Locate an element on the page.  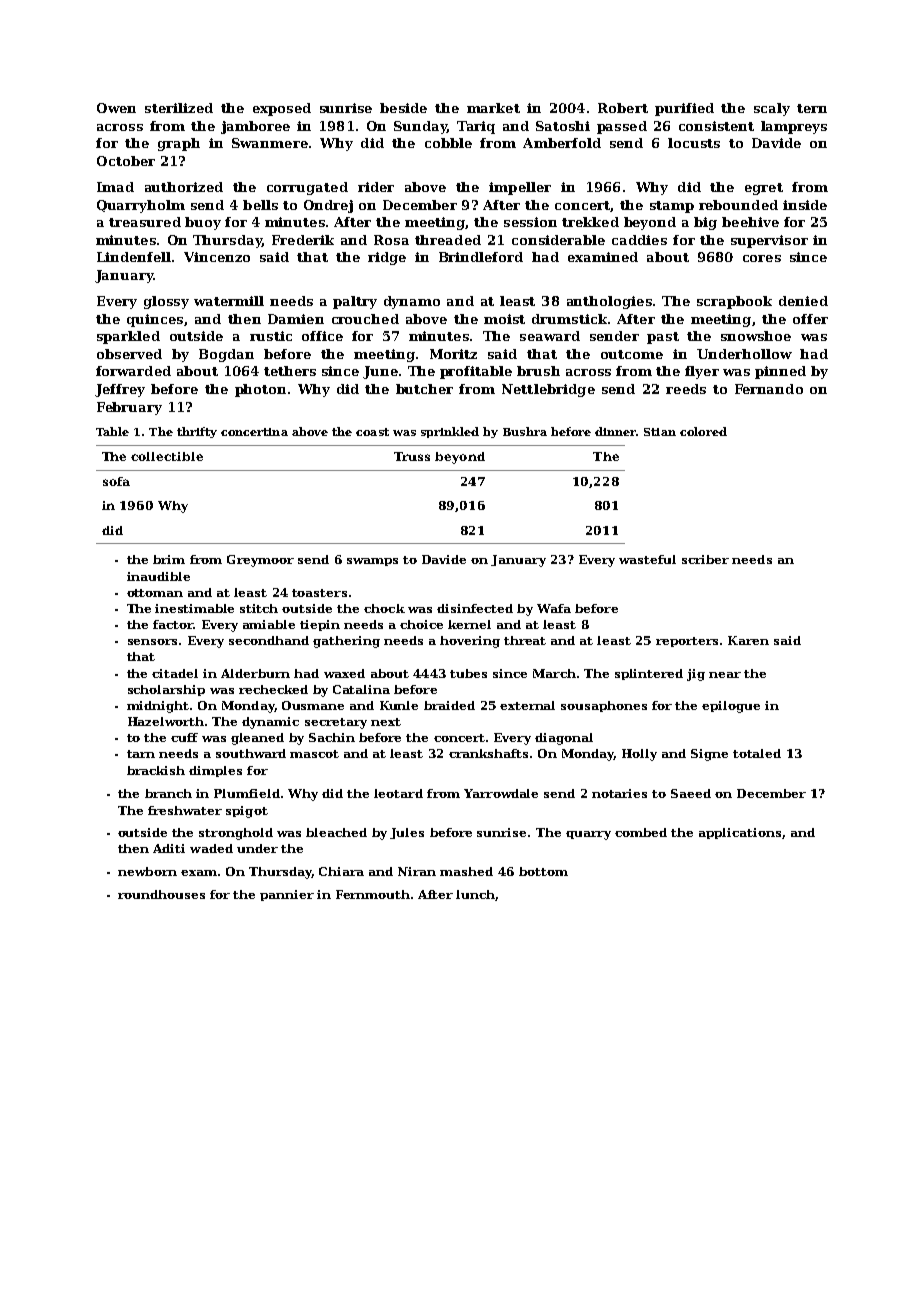
Truss is located at coordinates (412, 456).
